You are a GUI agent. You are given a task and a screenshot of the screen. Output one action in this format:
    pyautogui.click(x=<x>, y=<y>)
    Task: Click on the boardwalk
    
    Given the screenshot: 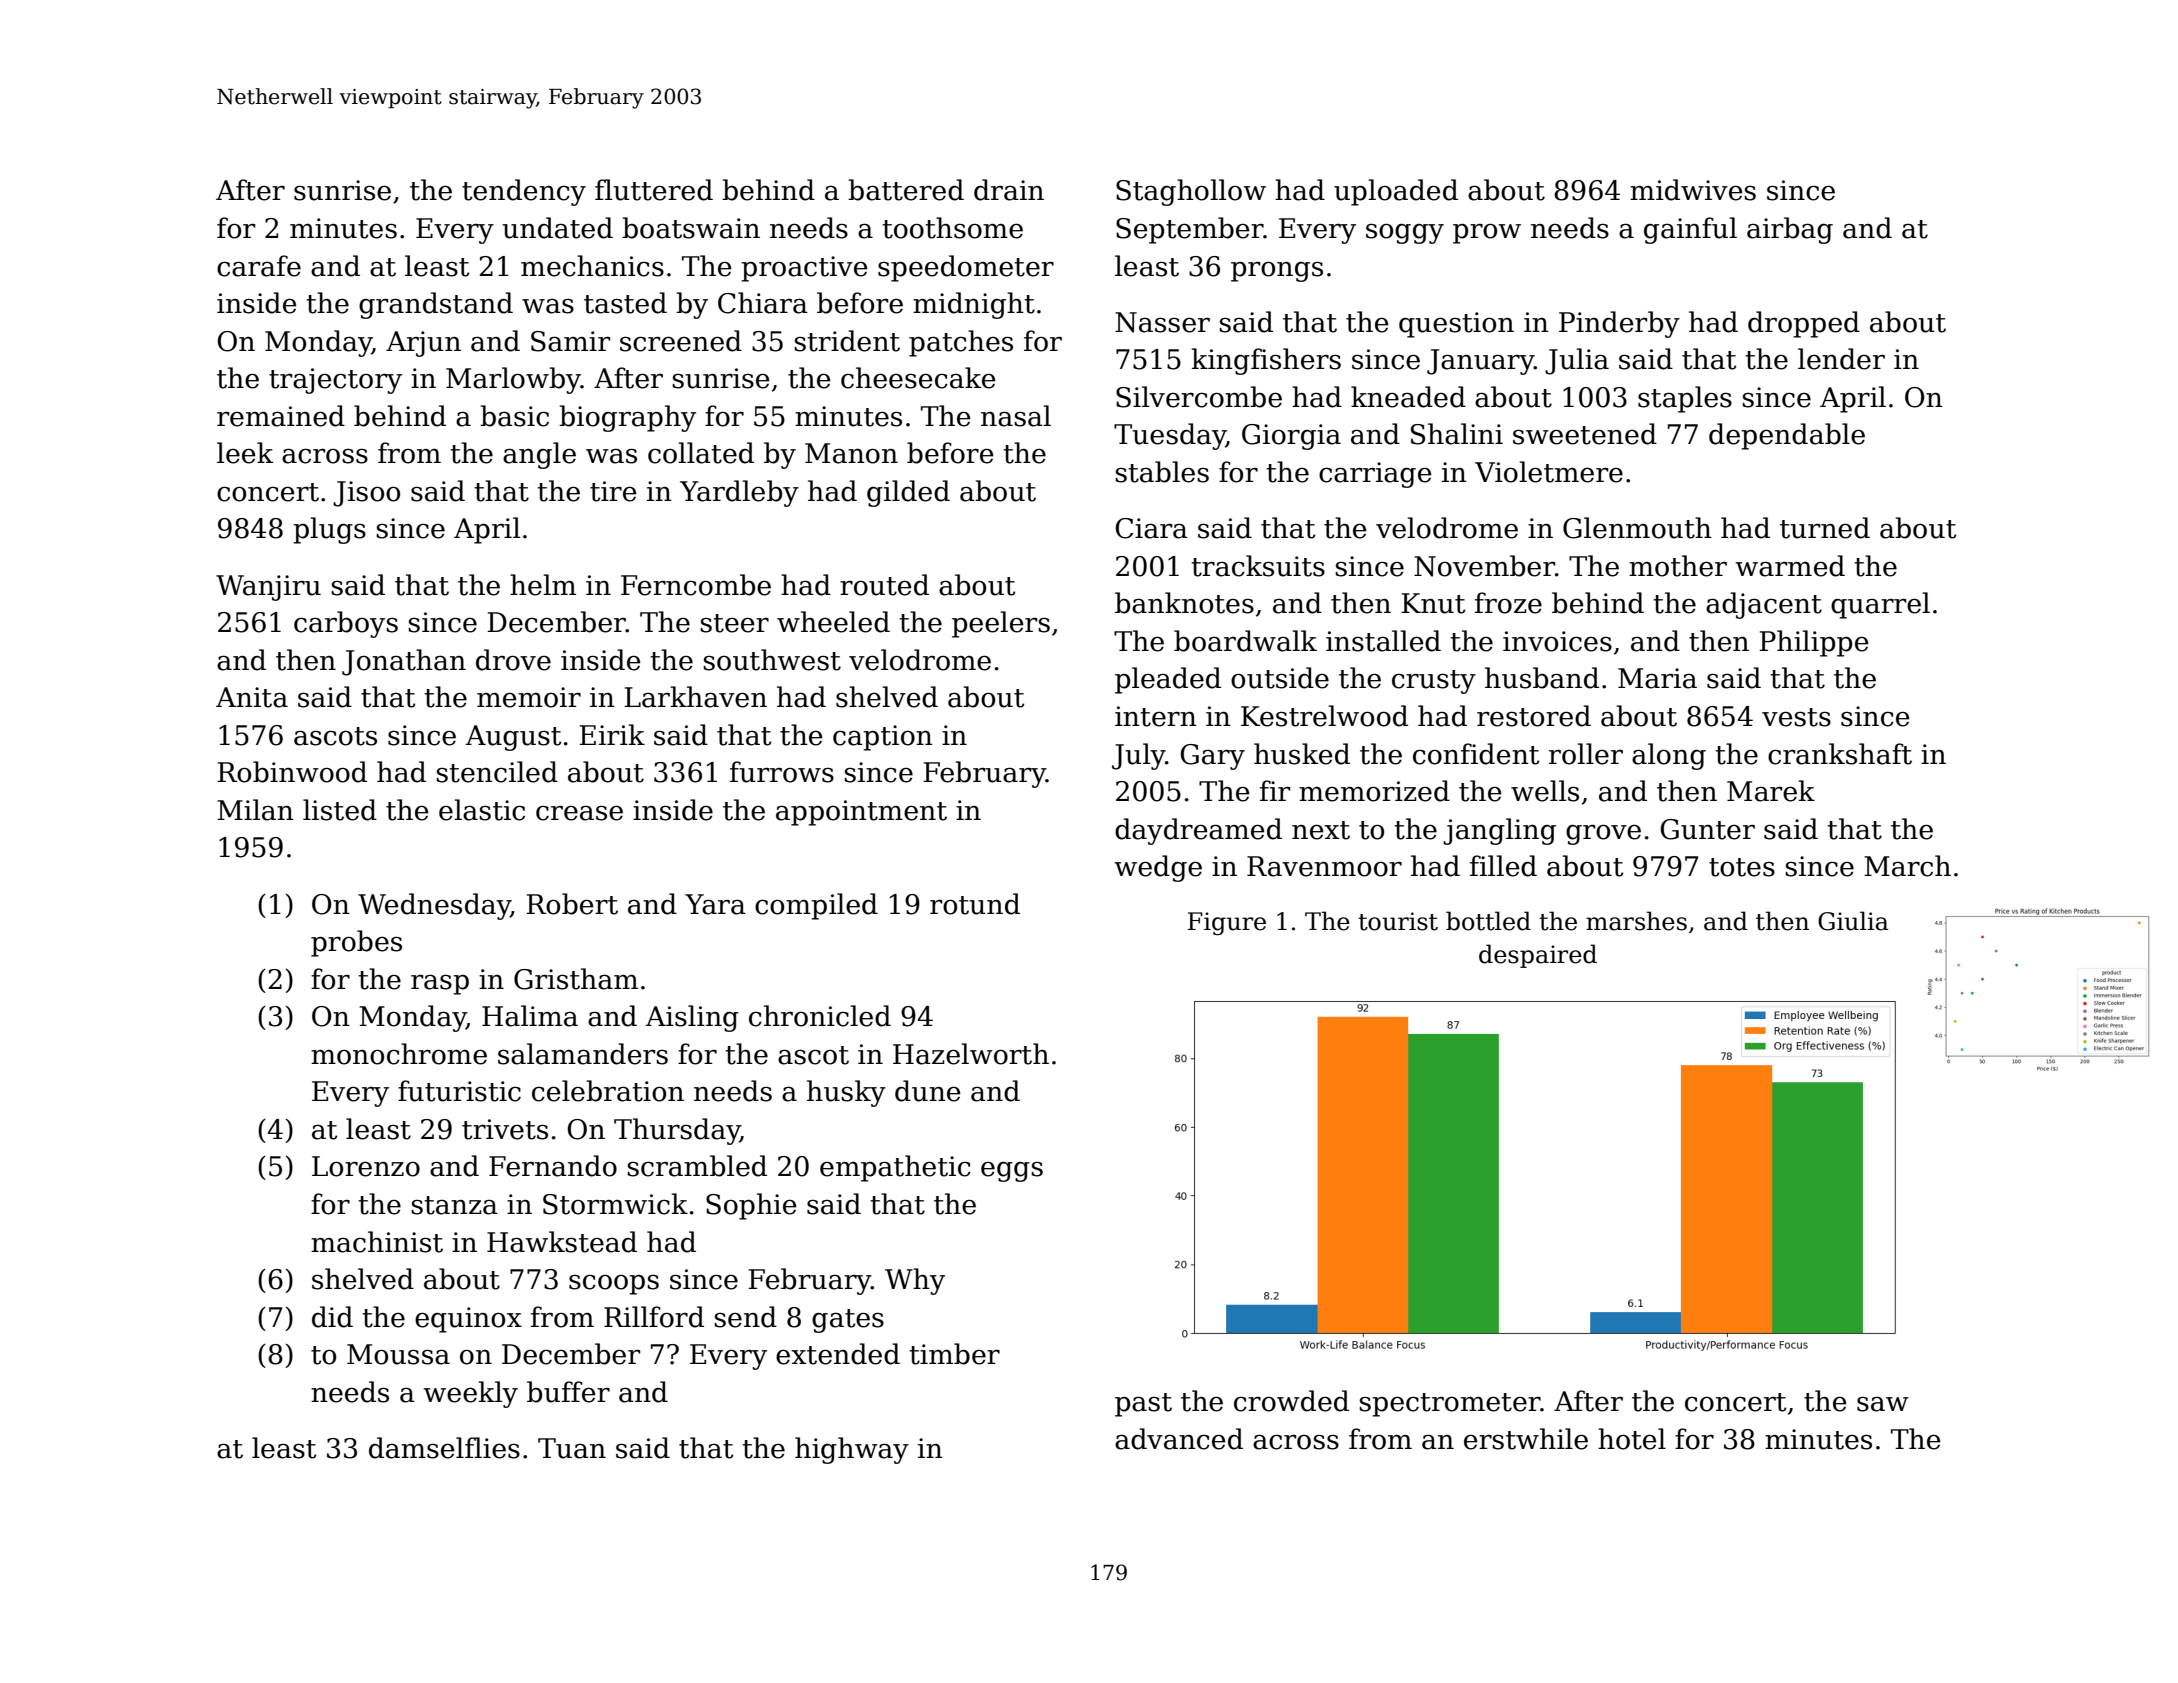 What is the action you would take?
    pyautogui.click(x=1245, y=641)
